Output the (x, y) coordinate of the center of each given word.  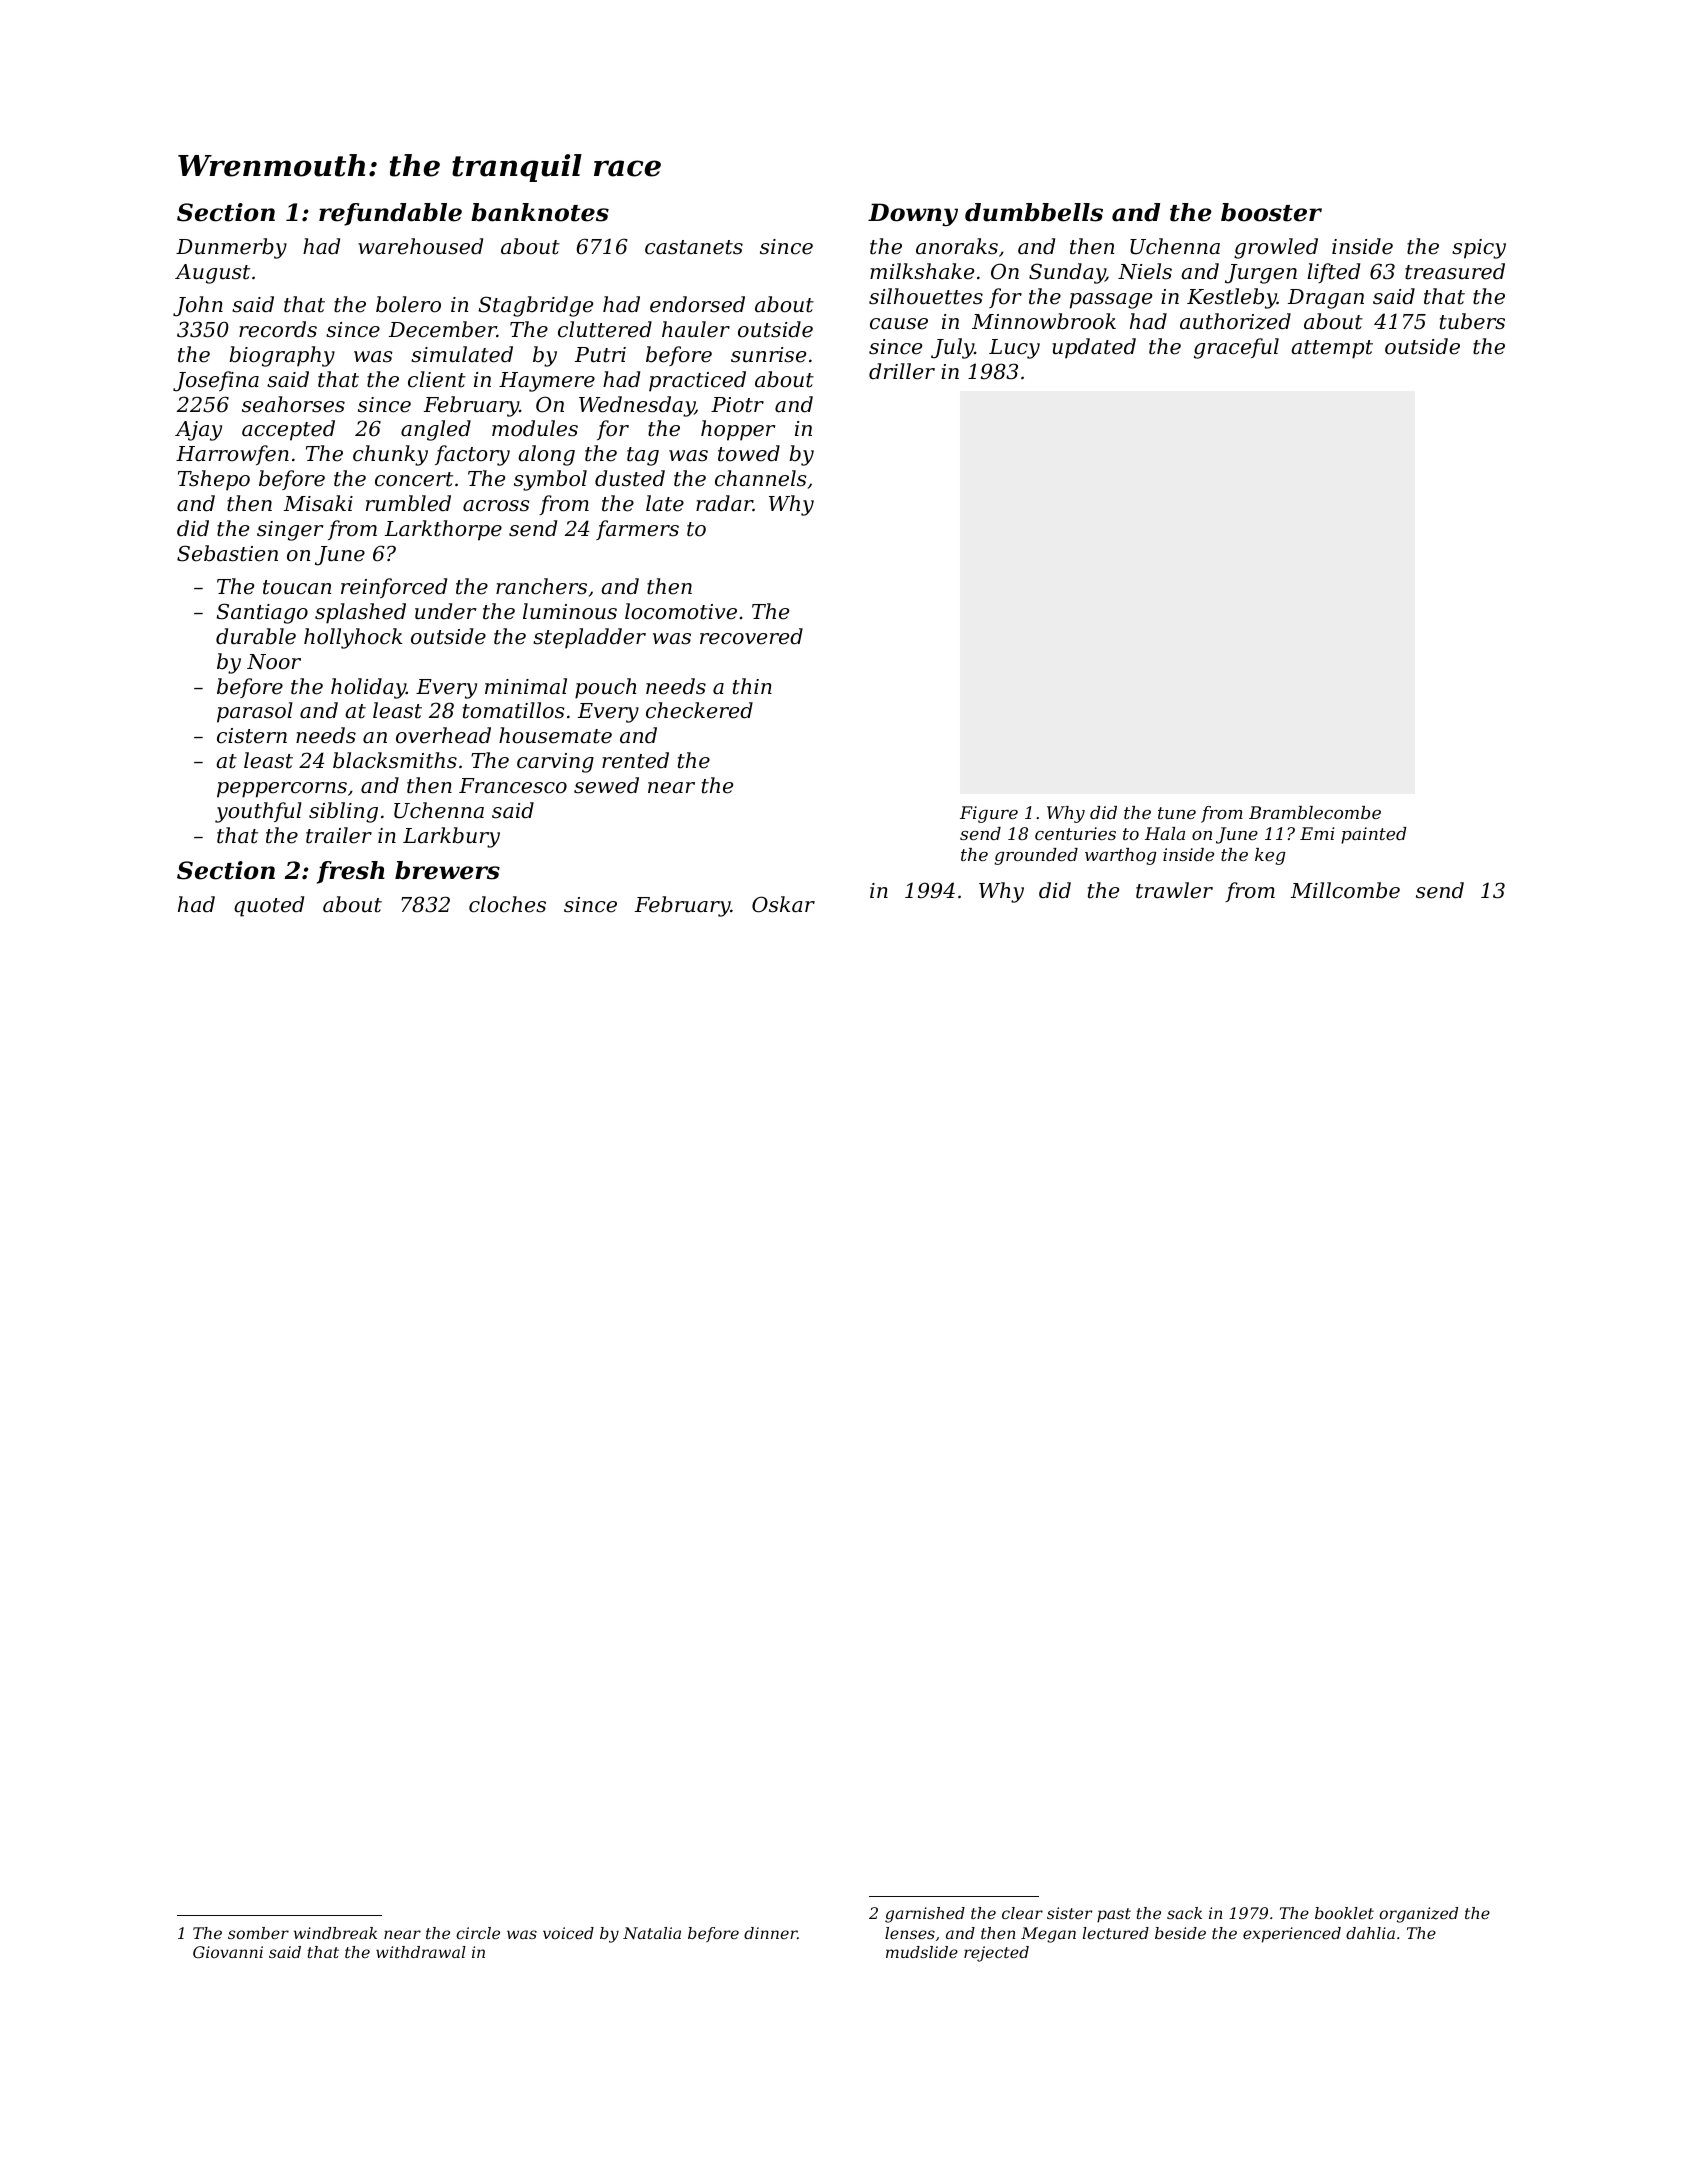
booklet (1344, 1913)
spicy (1479, 249)
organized (1418, 1915)
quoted (269, 906)
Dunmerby (231, 248)
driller (902, 371)
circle (478, 1933)
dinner (770, 1933)
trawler (1174, 890)
